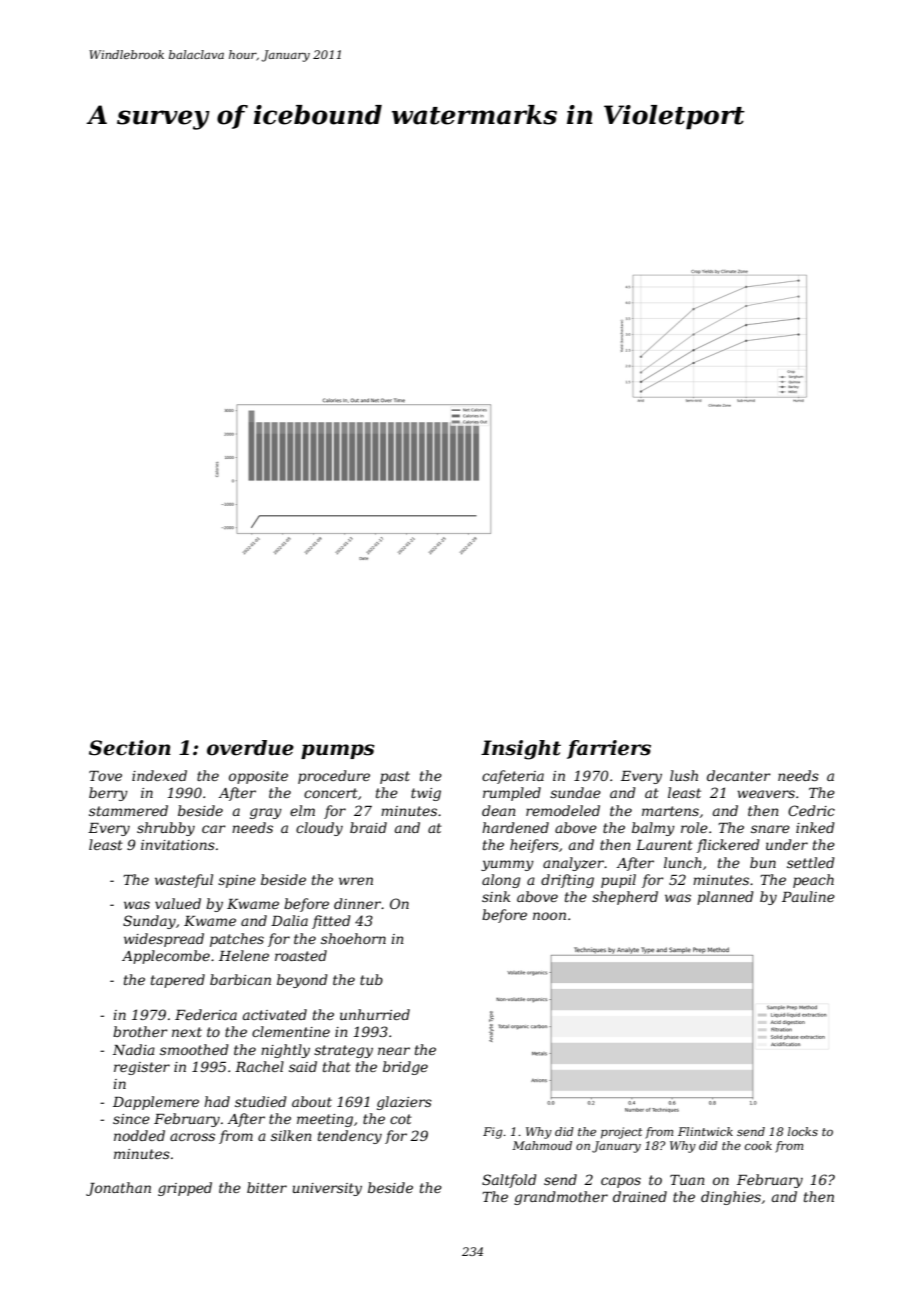 The image size is (924, 1308). I want to click on role, so click(694, 827).
